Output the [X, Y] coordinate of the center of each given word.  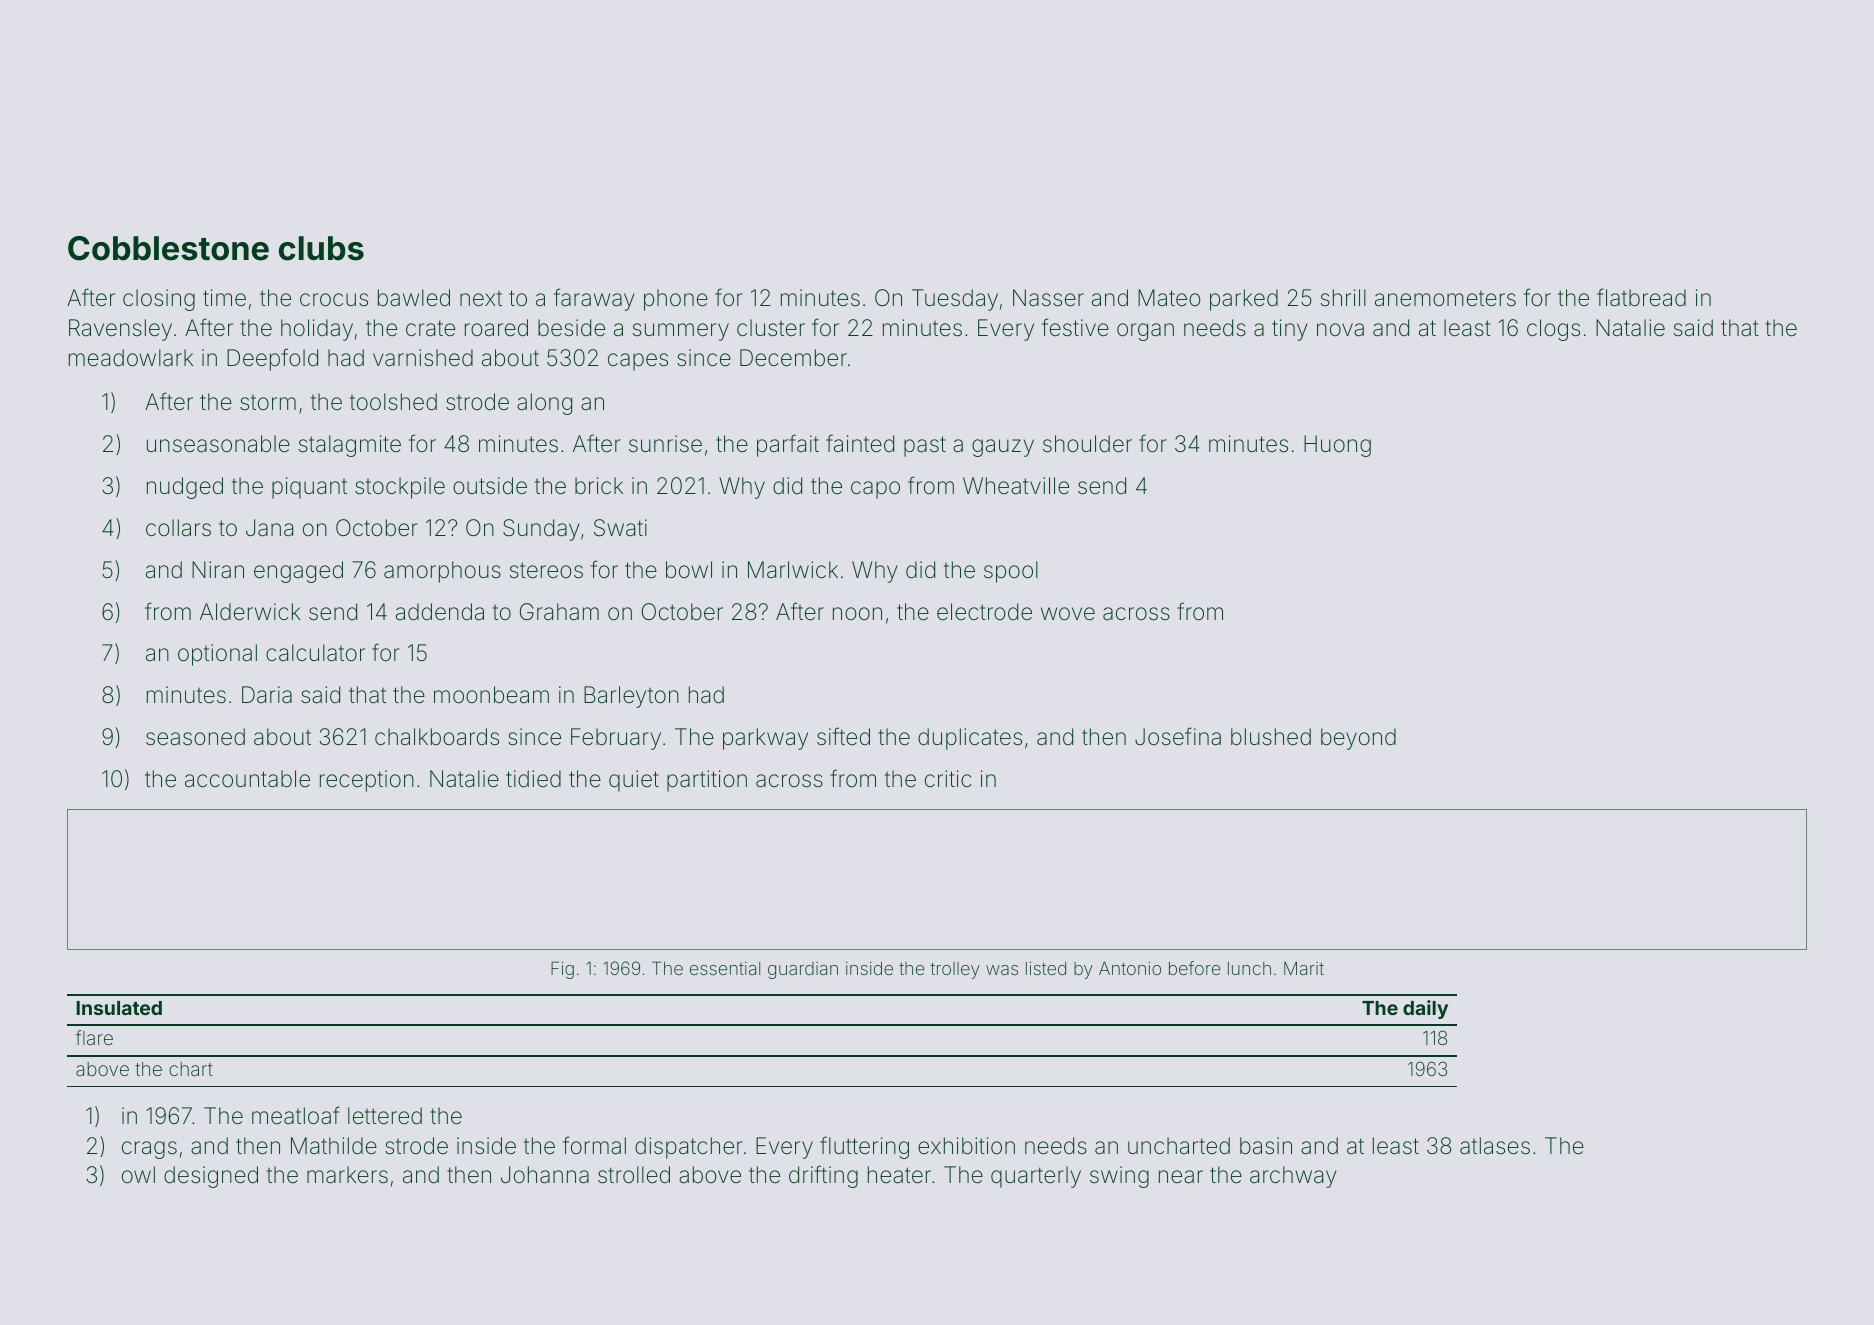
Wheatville [1016, 486]
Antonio [1130, 968]
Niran [218, 570]
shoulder [1087, 444]
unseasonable [218, 444]
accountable [247, 779]
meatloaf [296, 1115]
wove [1068, 614]
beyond [1358, 739]
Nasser [1048, 298]
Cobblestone [168, 248]
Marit [1304, 968]
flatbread [1641, 297]
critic [948, 778]
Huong [1337, 446]
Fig [562, 970]
